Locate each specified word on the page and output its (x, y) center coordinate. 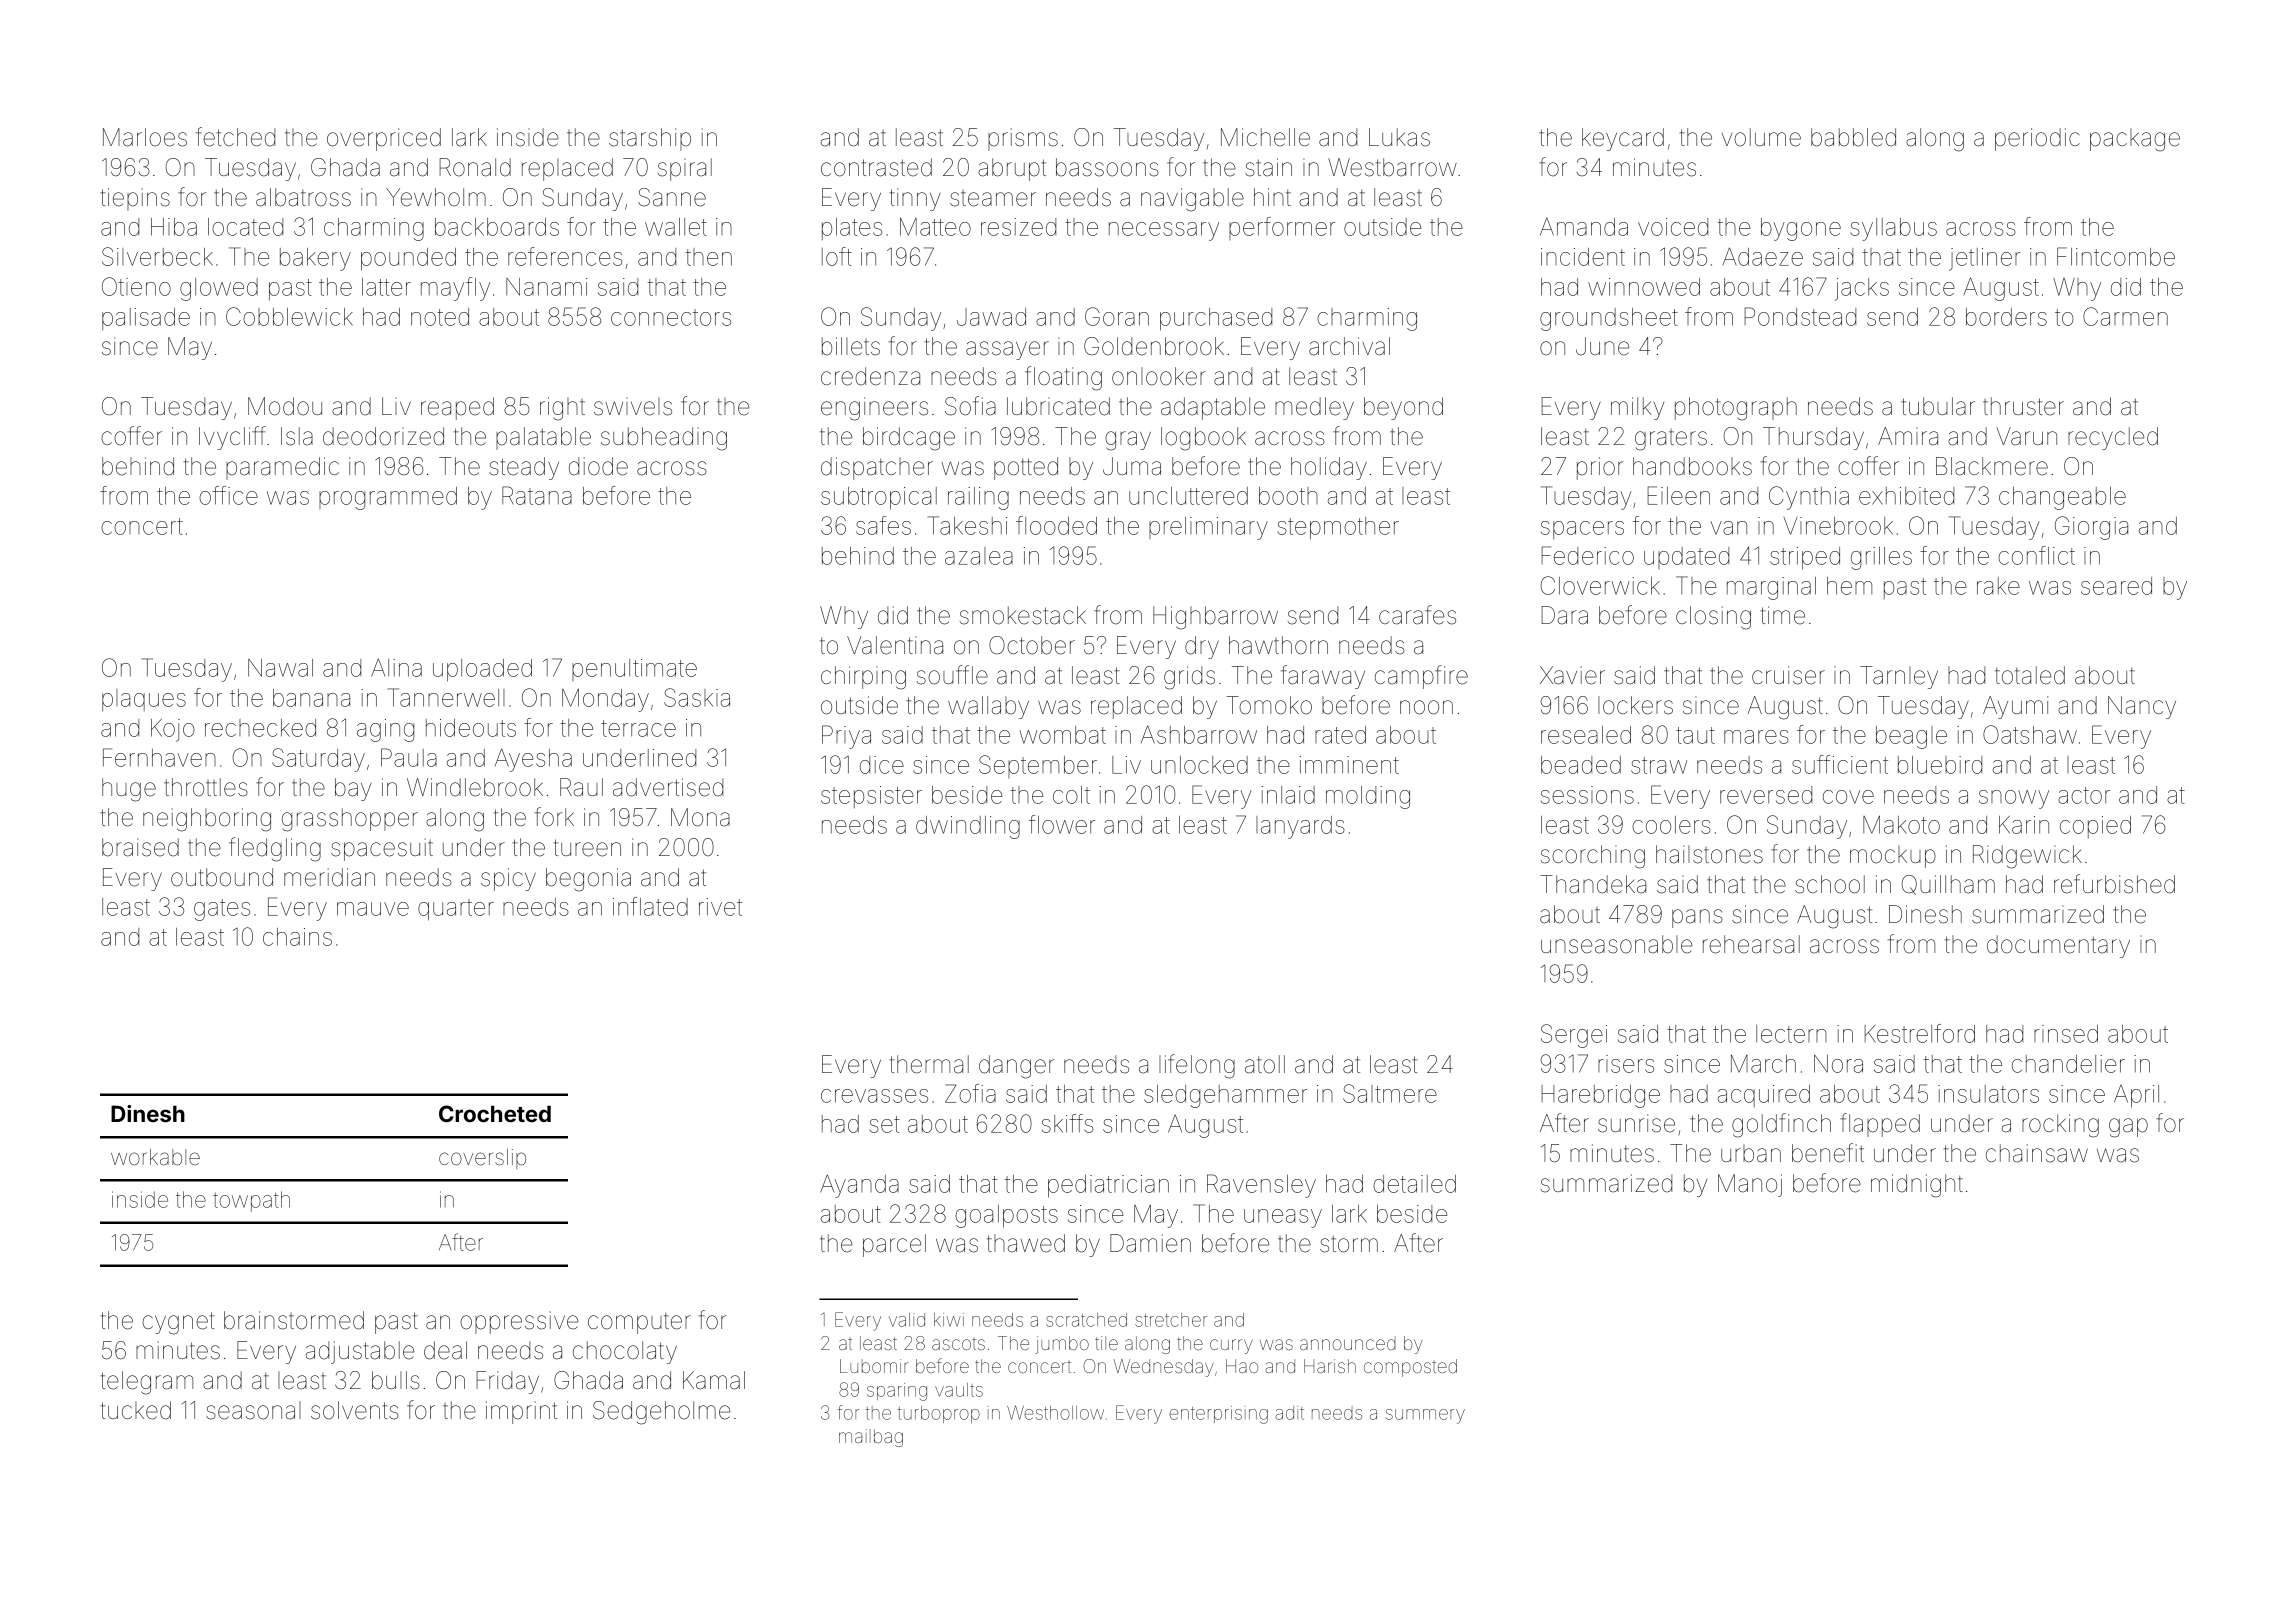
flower (1062, 824)
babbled (1853, 137)
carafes (1417, 615)
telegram (146, 1383)
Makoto (1901, 824)
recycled (2113, 438)
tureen (587, 848)
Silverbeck (157, 256)
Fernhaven (159, 757)
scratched (1086, 1320)
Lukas (1399, 137)
